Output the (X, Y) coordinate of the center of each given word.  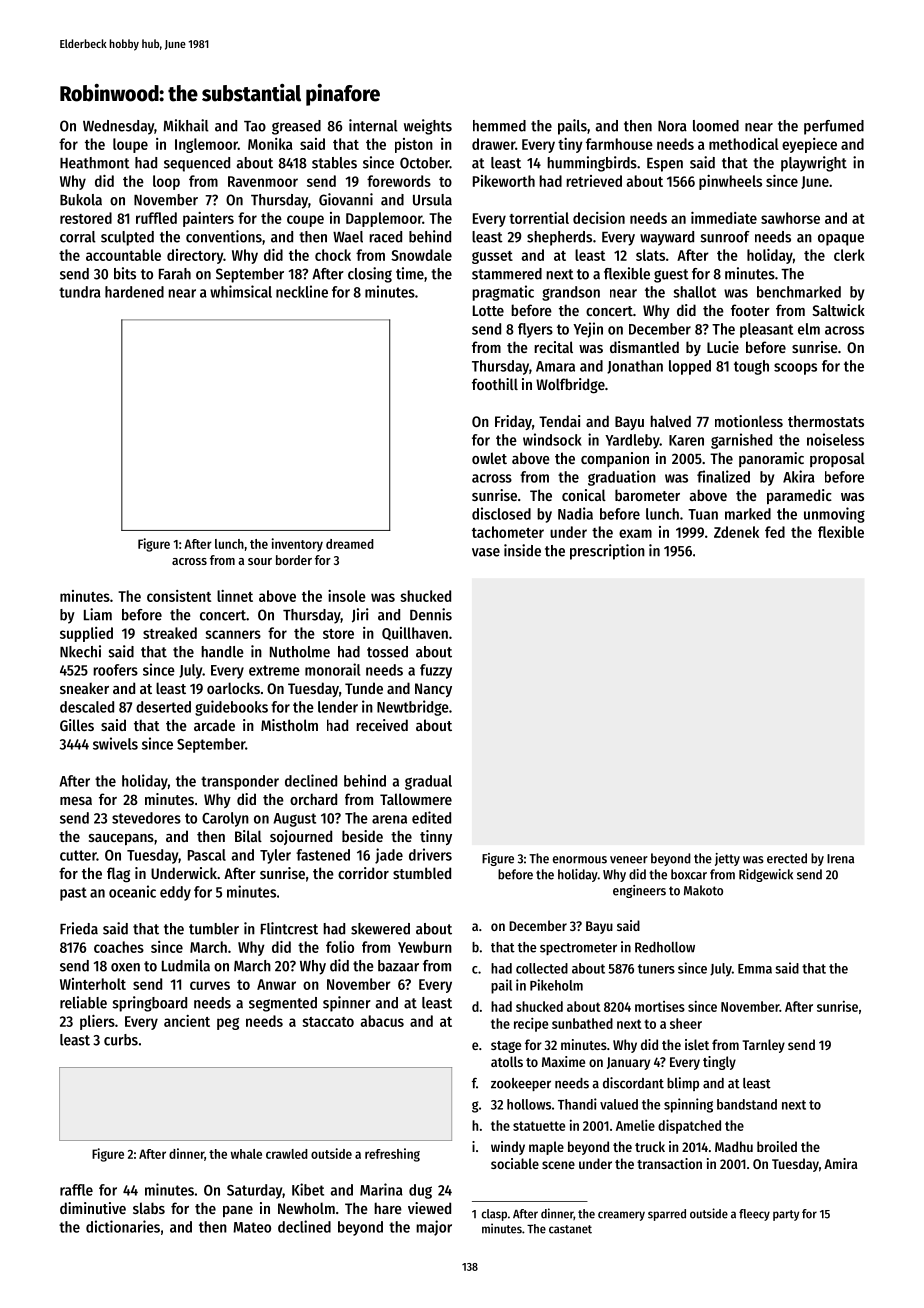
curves (210, 985)
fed (775, 532)
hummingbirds (592, 164)
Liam (98, 614)
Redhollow (665, 947)
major (434, 1228)
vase (486, 552)
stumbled (422, 873)
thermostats (826, 421)
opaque (841, 240)
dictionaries (123, 1226)
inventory (297, 545)
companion (615, 459)
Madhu (734, 1146)
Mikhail (186, 125)
